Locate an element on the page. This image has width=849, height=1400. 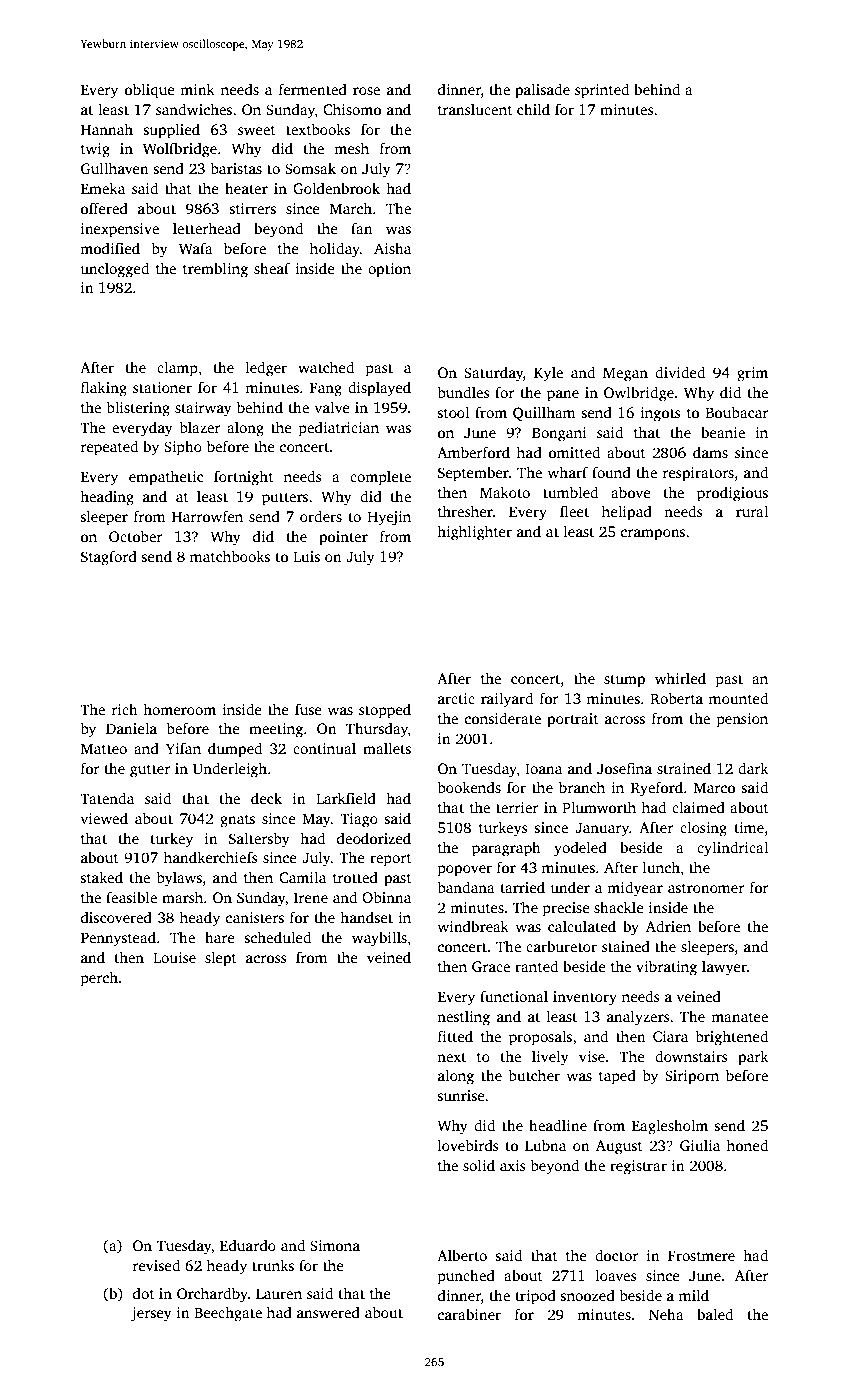
strained is located at coordinates (684, 768).
